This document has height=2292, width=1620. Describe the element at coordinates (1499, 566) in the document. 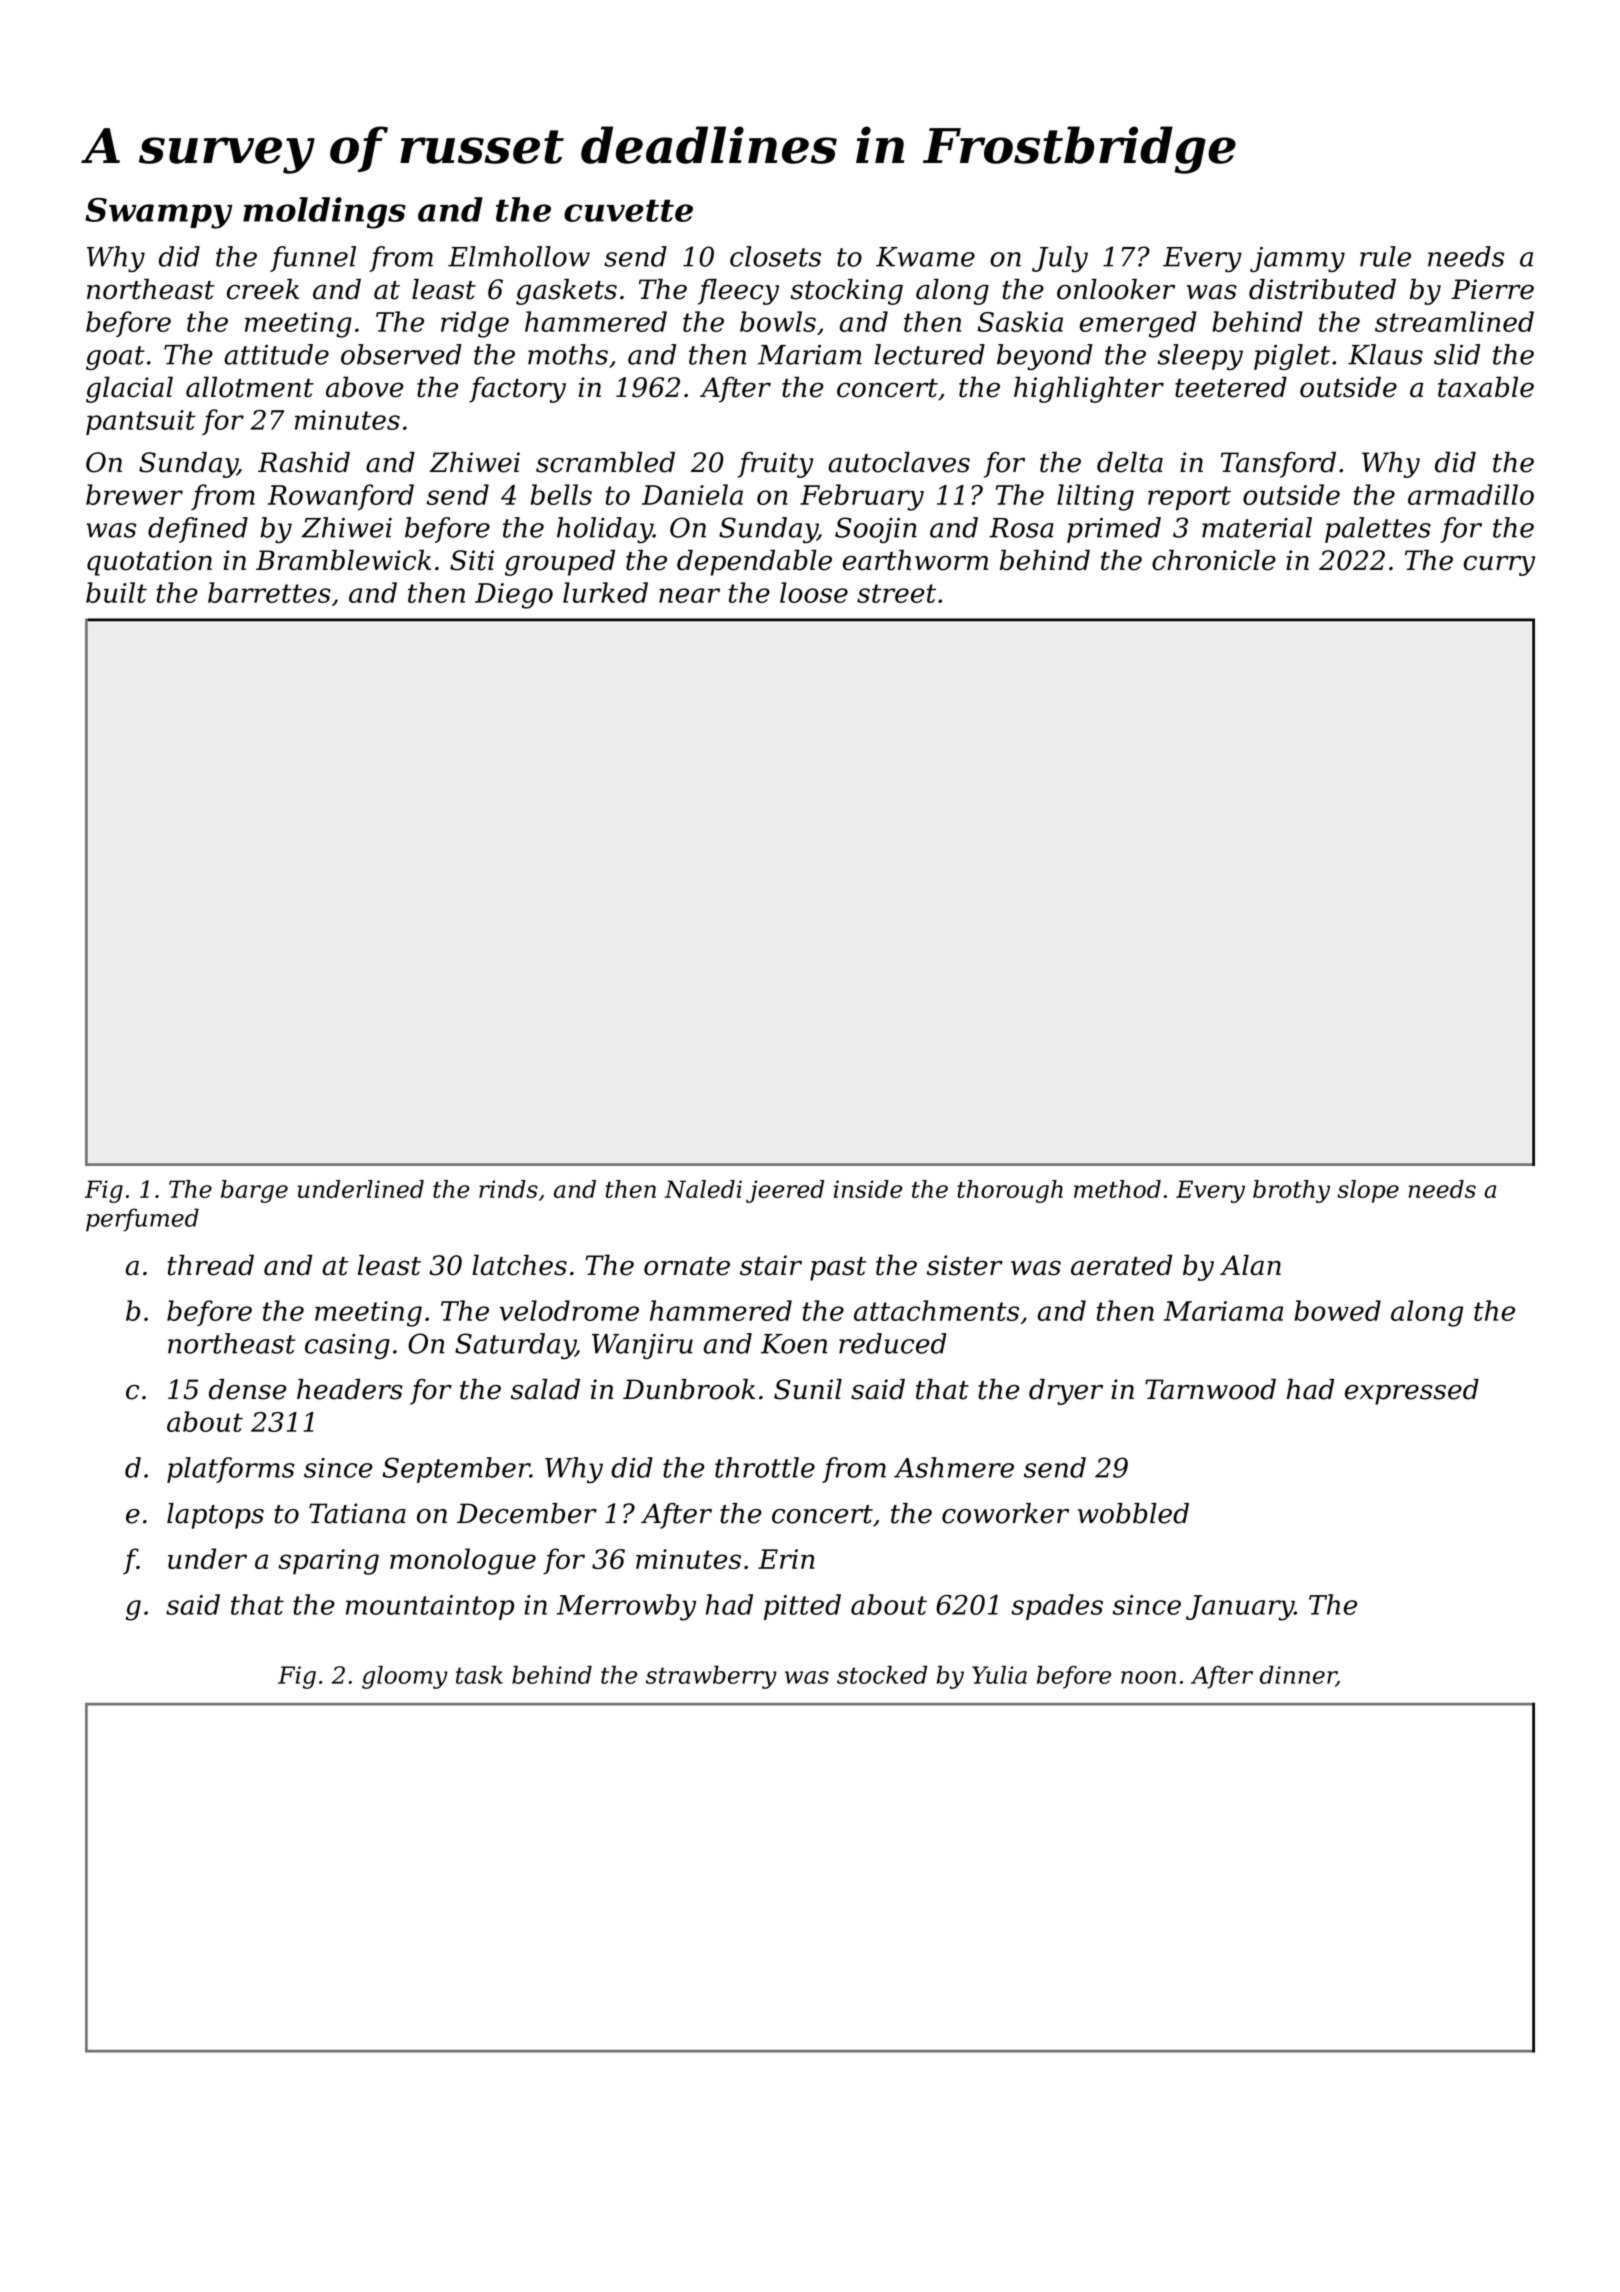

I see `curry` at that location.
